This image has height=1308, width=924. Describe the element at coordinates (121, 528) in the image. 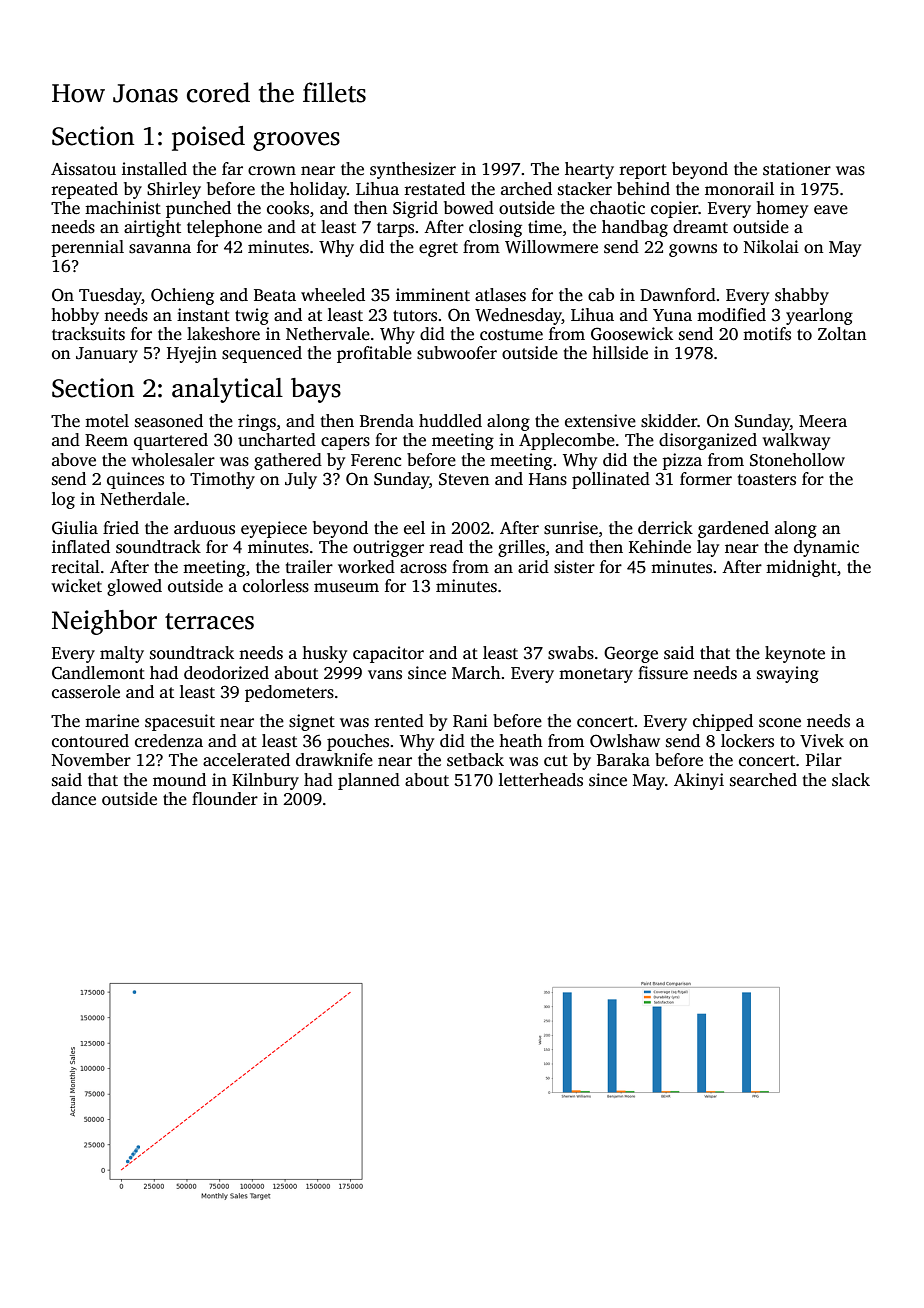

I see `fried` at that location.
